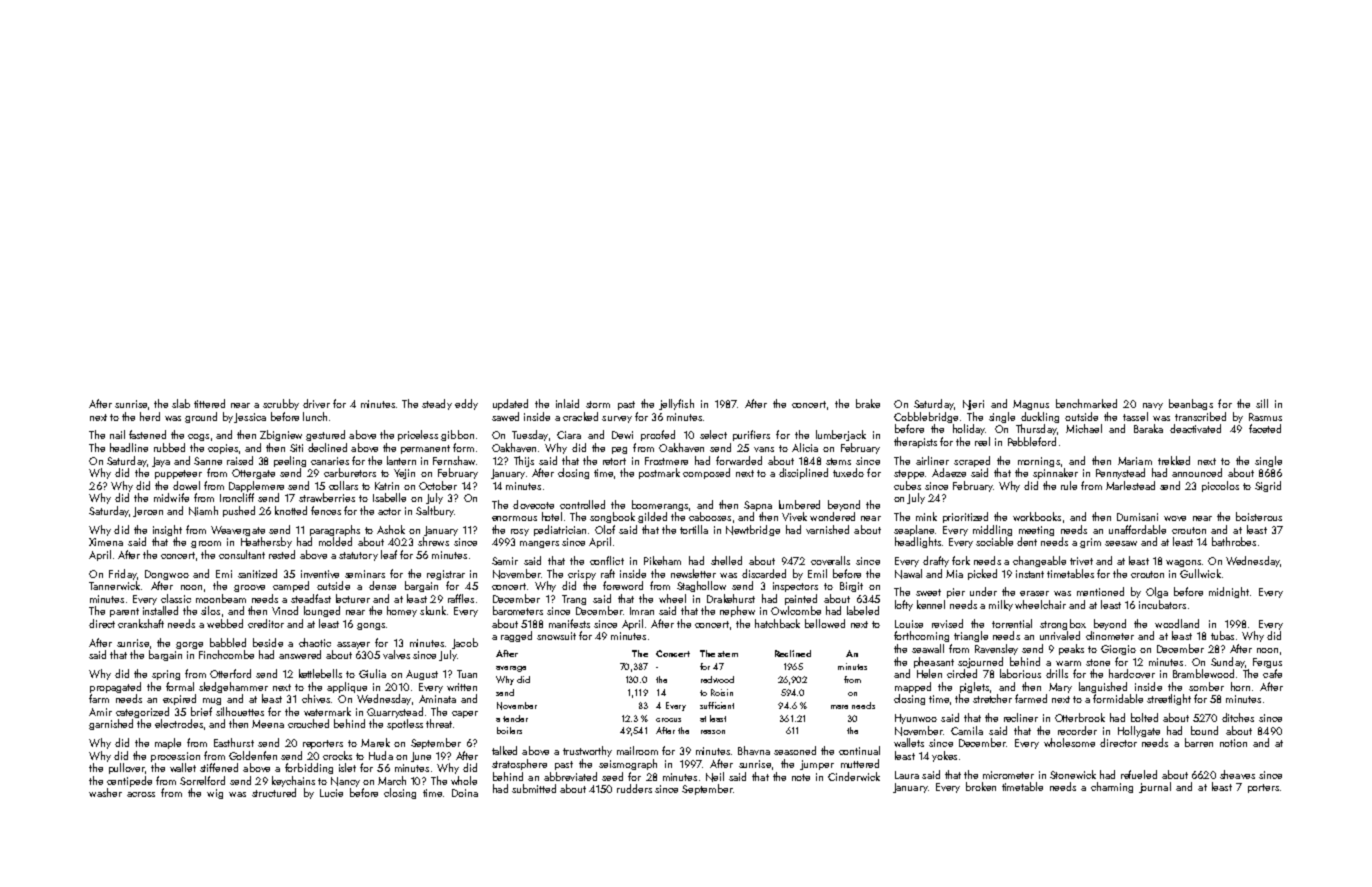 The image size is (1372, 887). Describe the element at coordinates (141, 794) in the page. I see `across` at that location.
